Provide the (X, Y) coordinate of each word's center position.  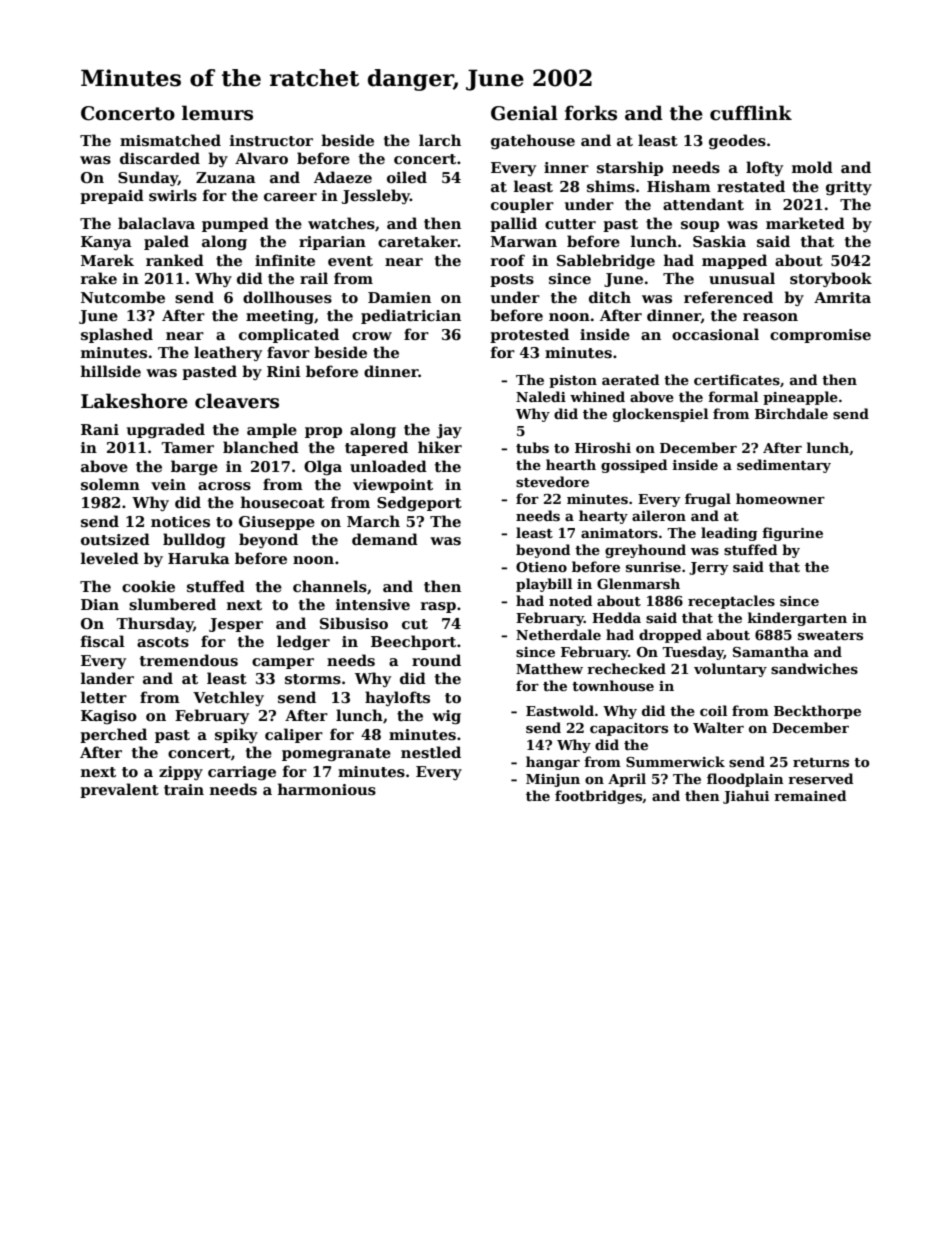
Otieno (541, 567)
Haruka (199, 558)
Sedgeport (419, 503)
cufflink (751, 113)
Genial (524, 113)
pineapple (800, 398)
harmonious (327, 789)
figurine (792, 534)
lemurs (217, 113)
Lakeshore (134, 401)
